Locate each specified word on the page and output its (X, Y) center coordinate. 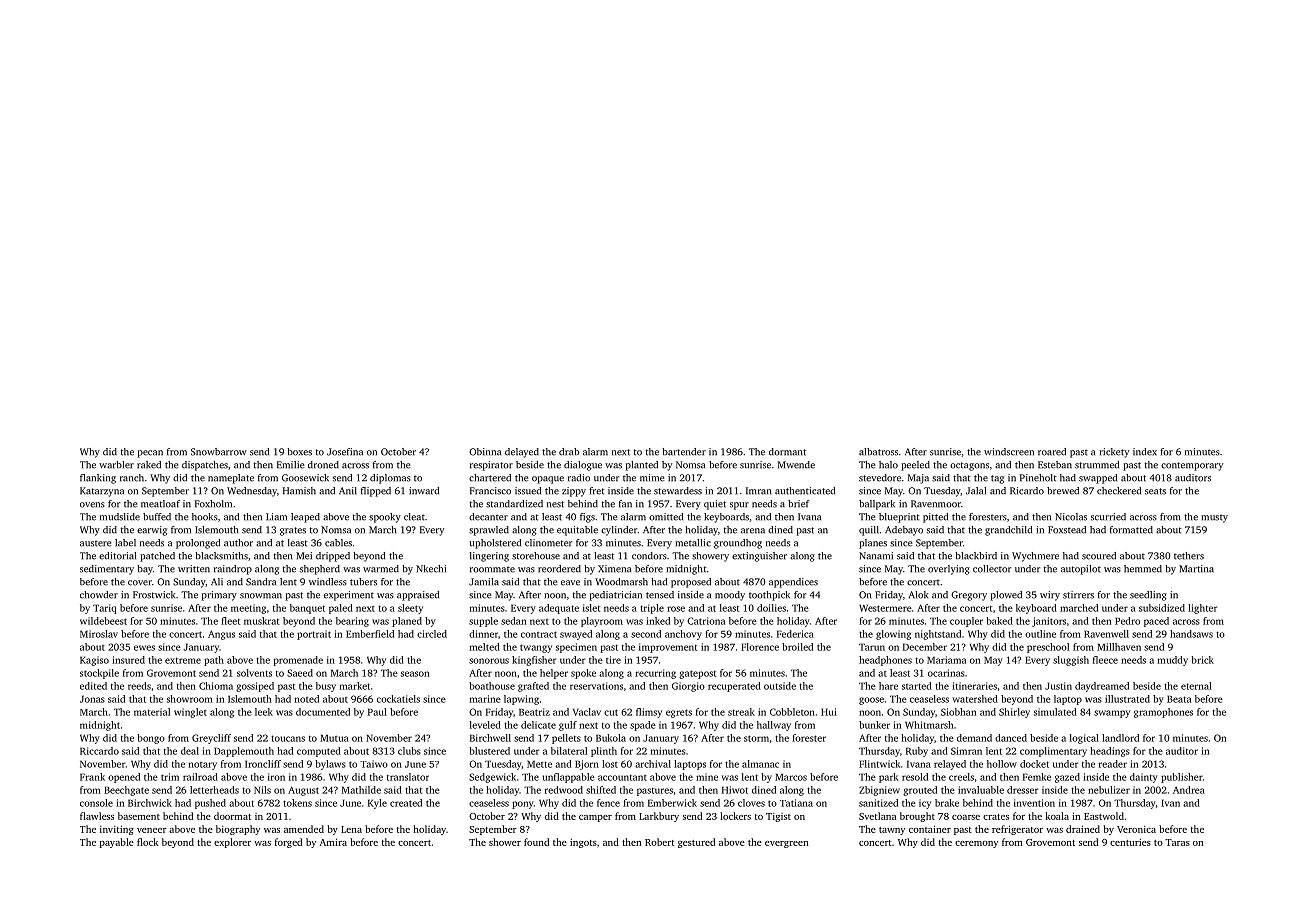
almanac (760, 764)
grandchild (1008, 531)
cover (140, 583)
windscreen (1009, 452)
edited (93, 686)
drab (569, 452)
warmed (381, 569)
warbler (116, 465)
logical (1084, 739)
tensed (660, 595)
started (917, 686)
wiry (1050, 596)
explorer (232, 843)
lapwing (521, 700)
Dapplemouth (244, 752)
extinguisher (759, 557)
